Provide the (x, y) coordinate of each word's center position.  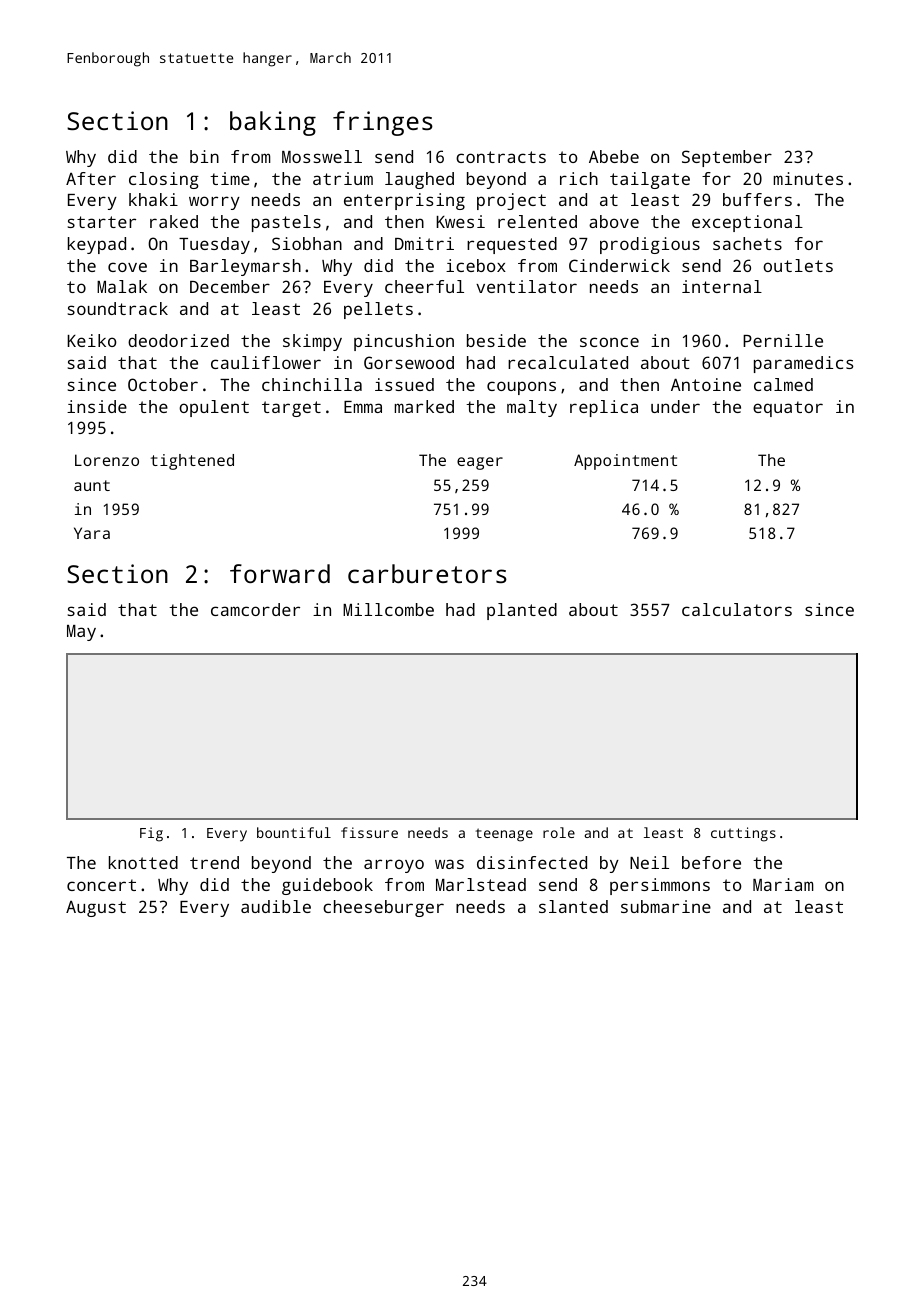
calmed (783, 384)
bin (204, 156)
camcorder (255, 609)
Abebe (614, 156)
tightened (192, 462)
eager (480, 463)
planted (522, 611)
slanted (573, 906)
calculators (737, 609)
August (96, 909)
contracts (501, 157)
